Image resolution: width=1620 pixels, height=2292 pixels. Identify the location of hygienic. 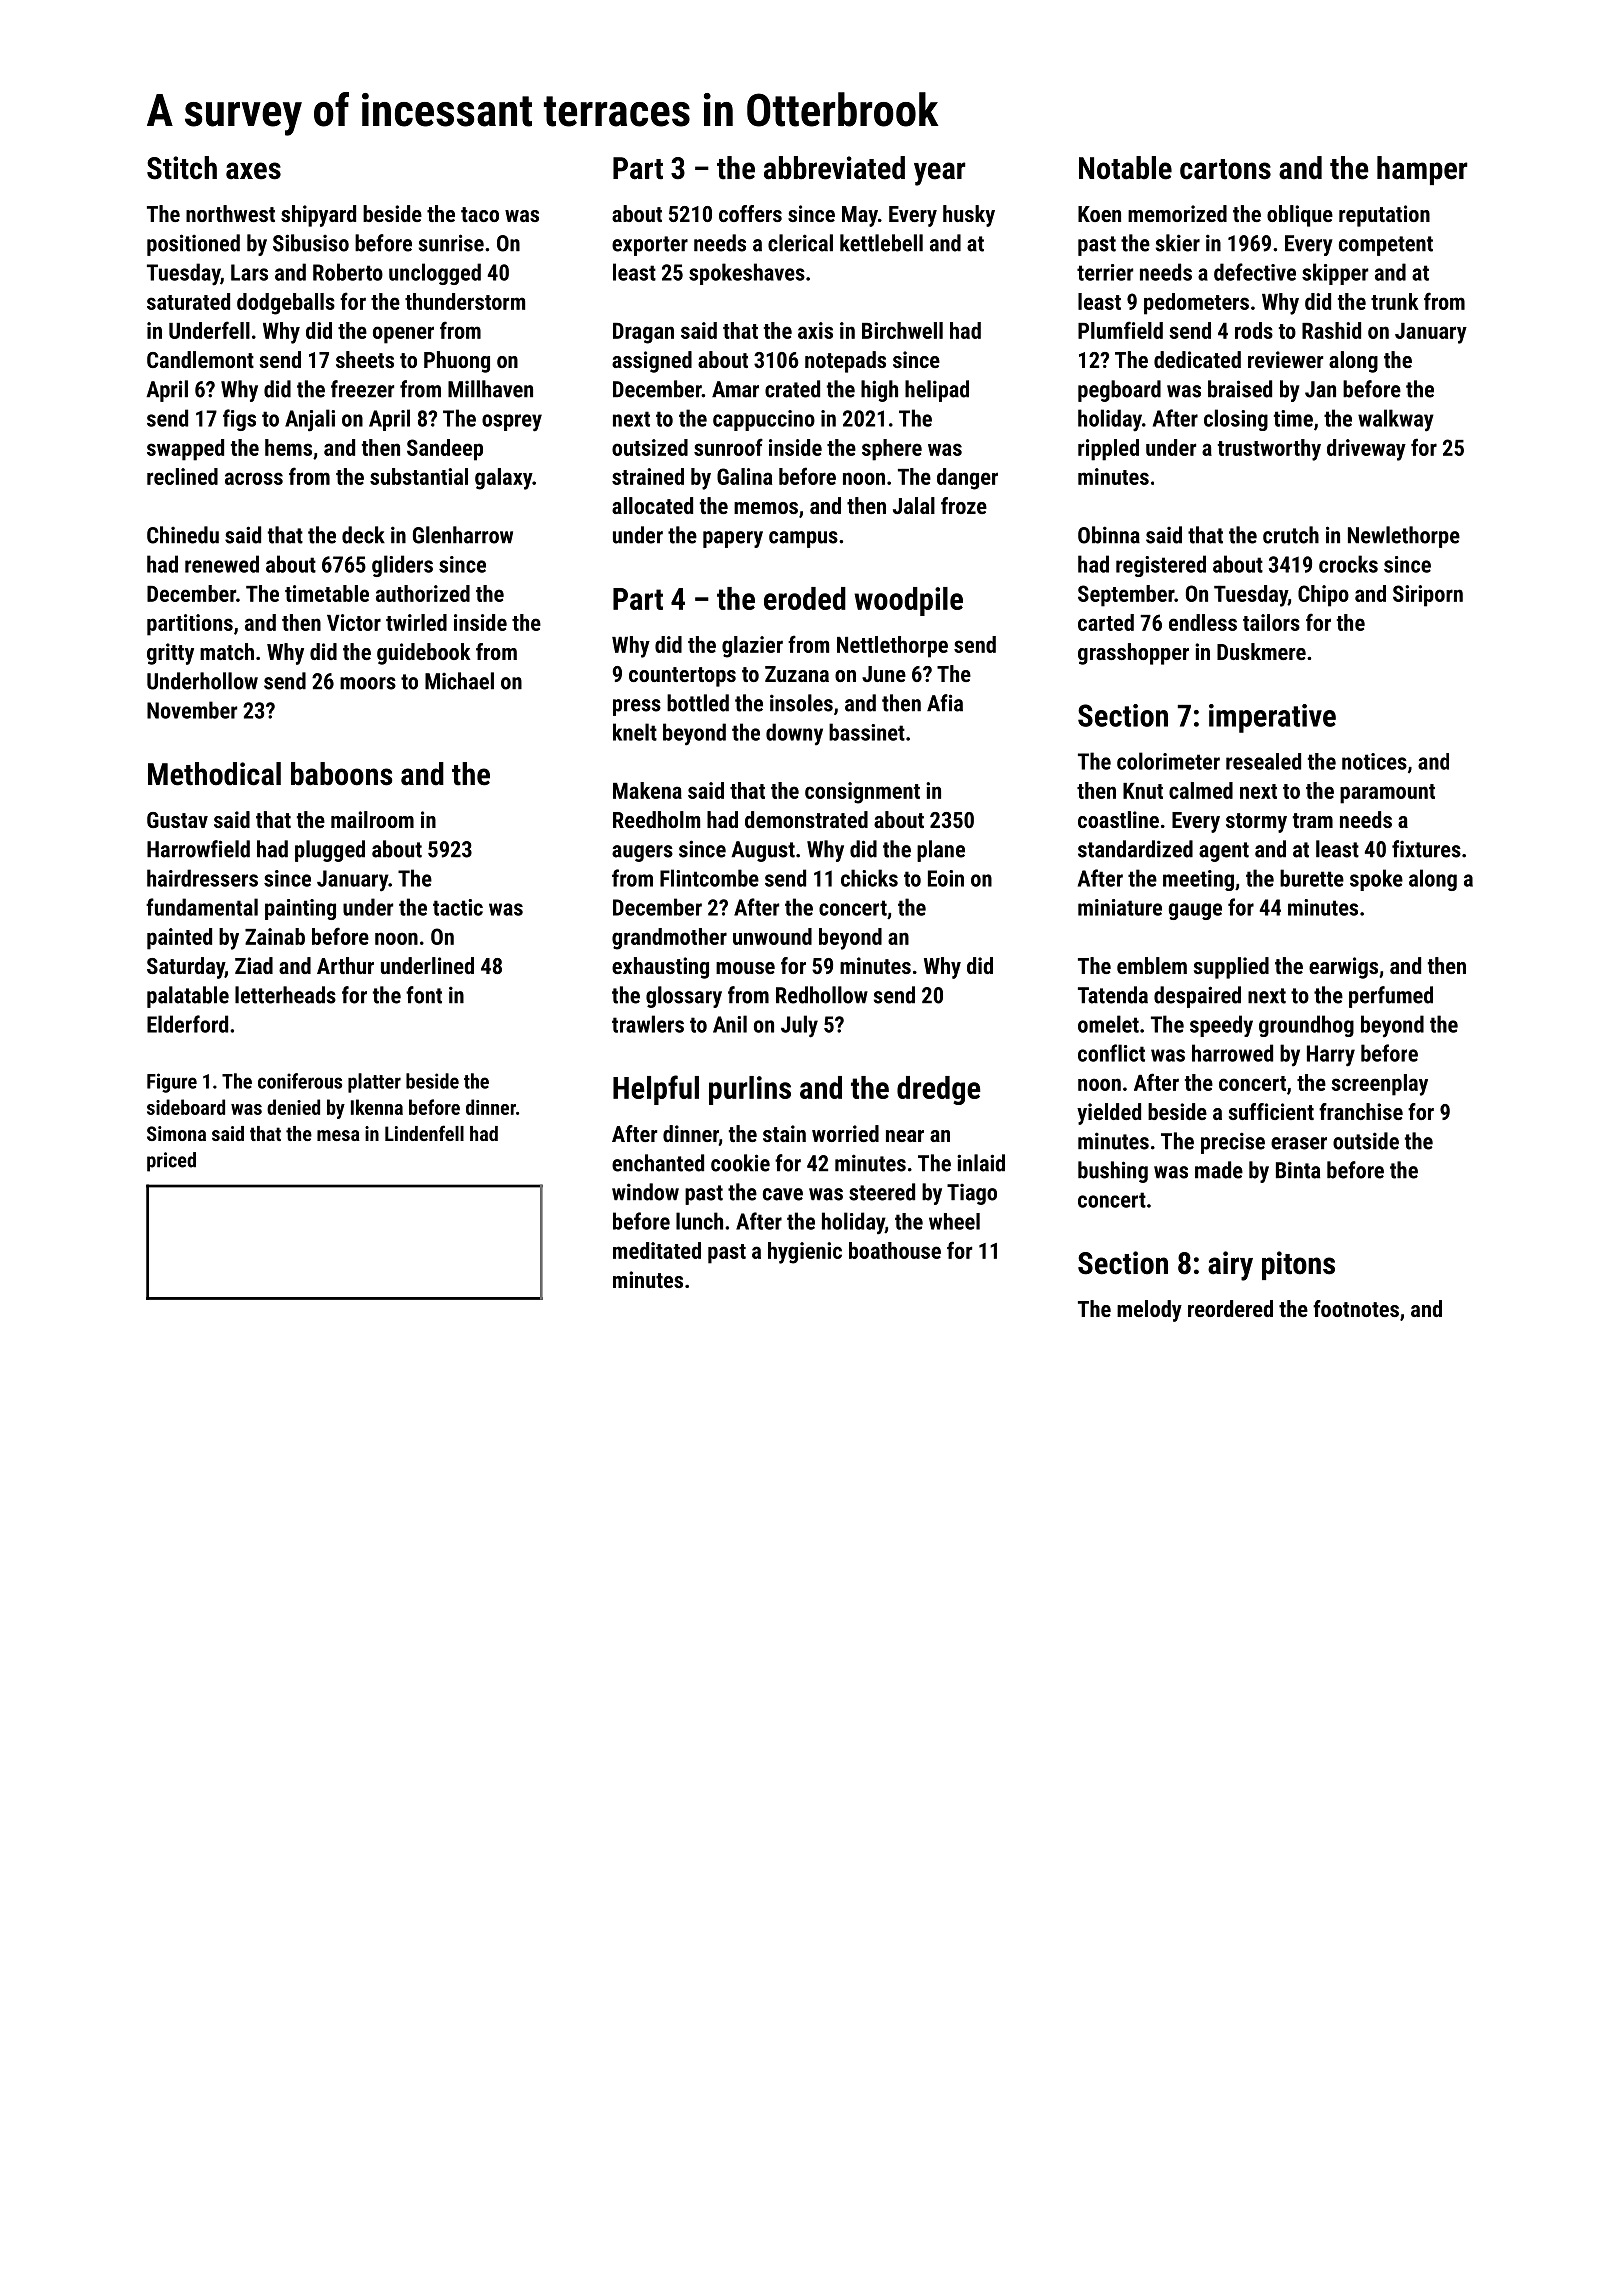
(805, 1253).
